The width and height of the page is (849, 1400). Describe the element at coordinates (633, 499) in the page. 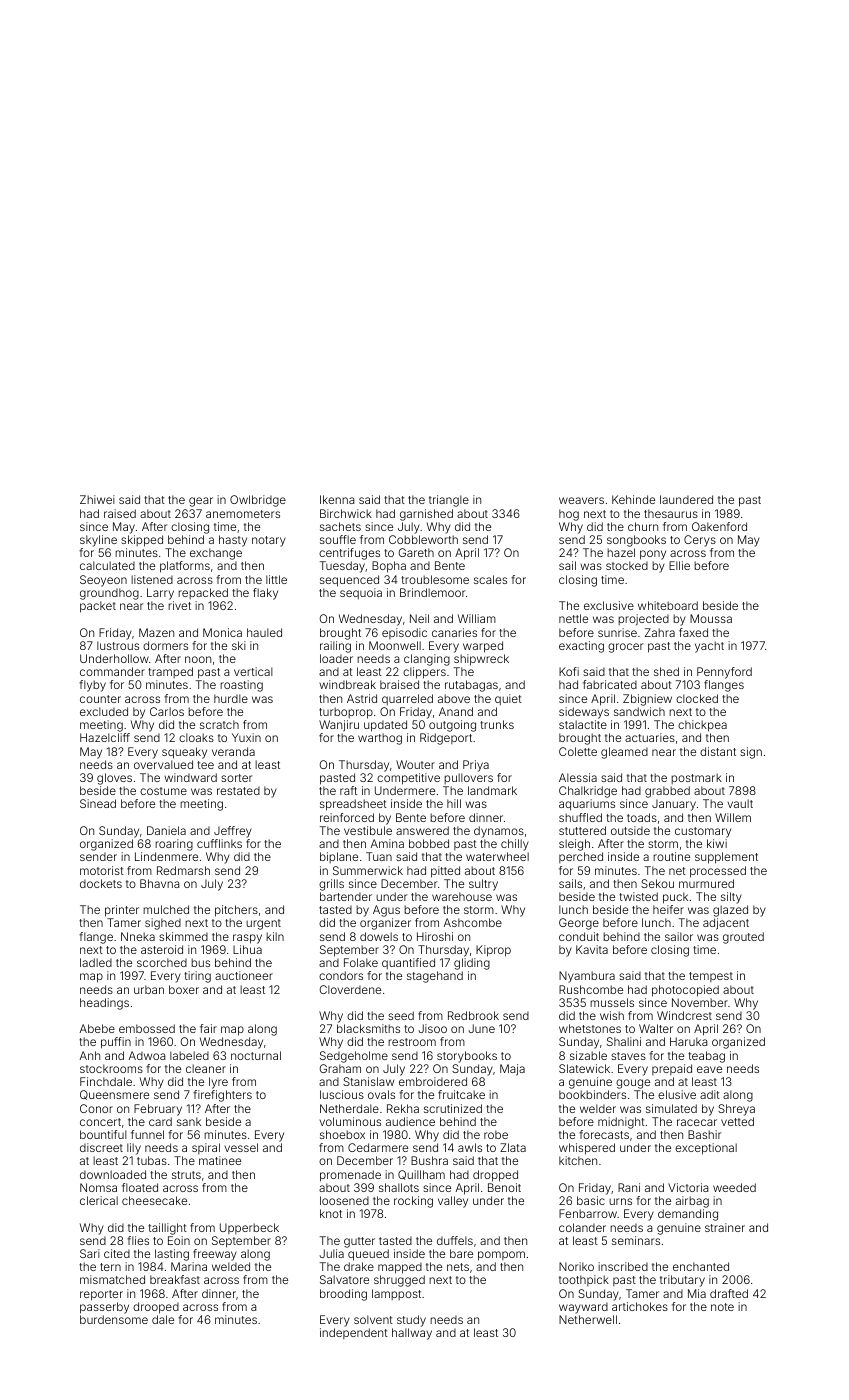

I see `Kehinde` at that location.
